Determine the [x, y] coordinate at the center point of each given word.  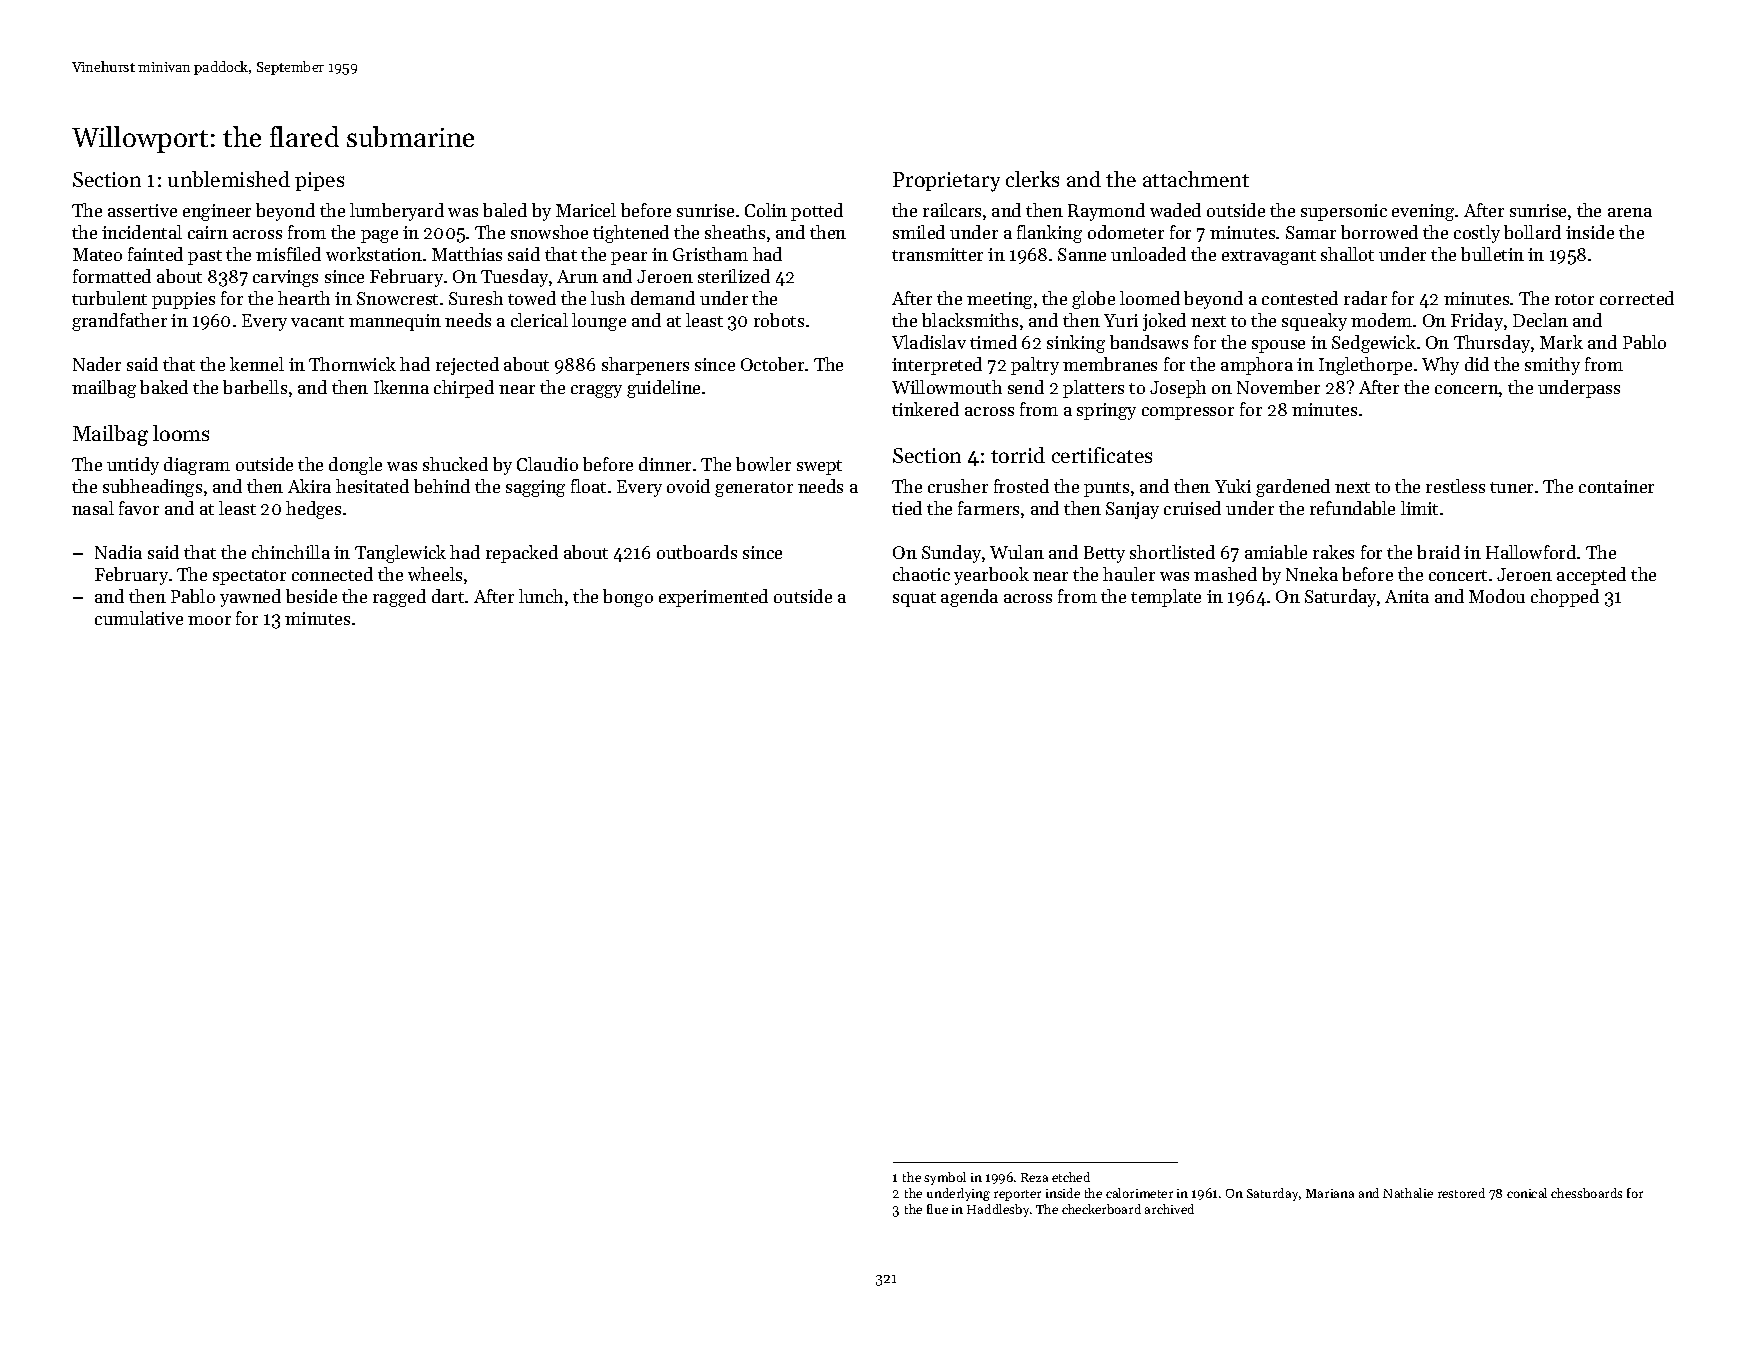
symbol [945, 1178]
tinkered [925, 409]
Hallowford [1531, 552]
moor [209, 620]
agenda [969, 598]
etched [1071, 1177]
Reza [1034, 1177]
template [1166, 598]
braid [1438, 552]
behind [442, 486]
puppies [183, 300]
